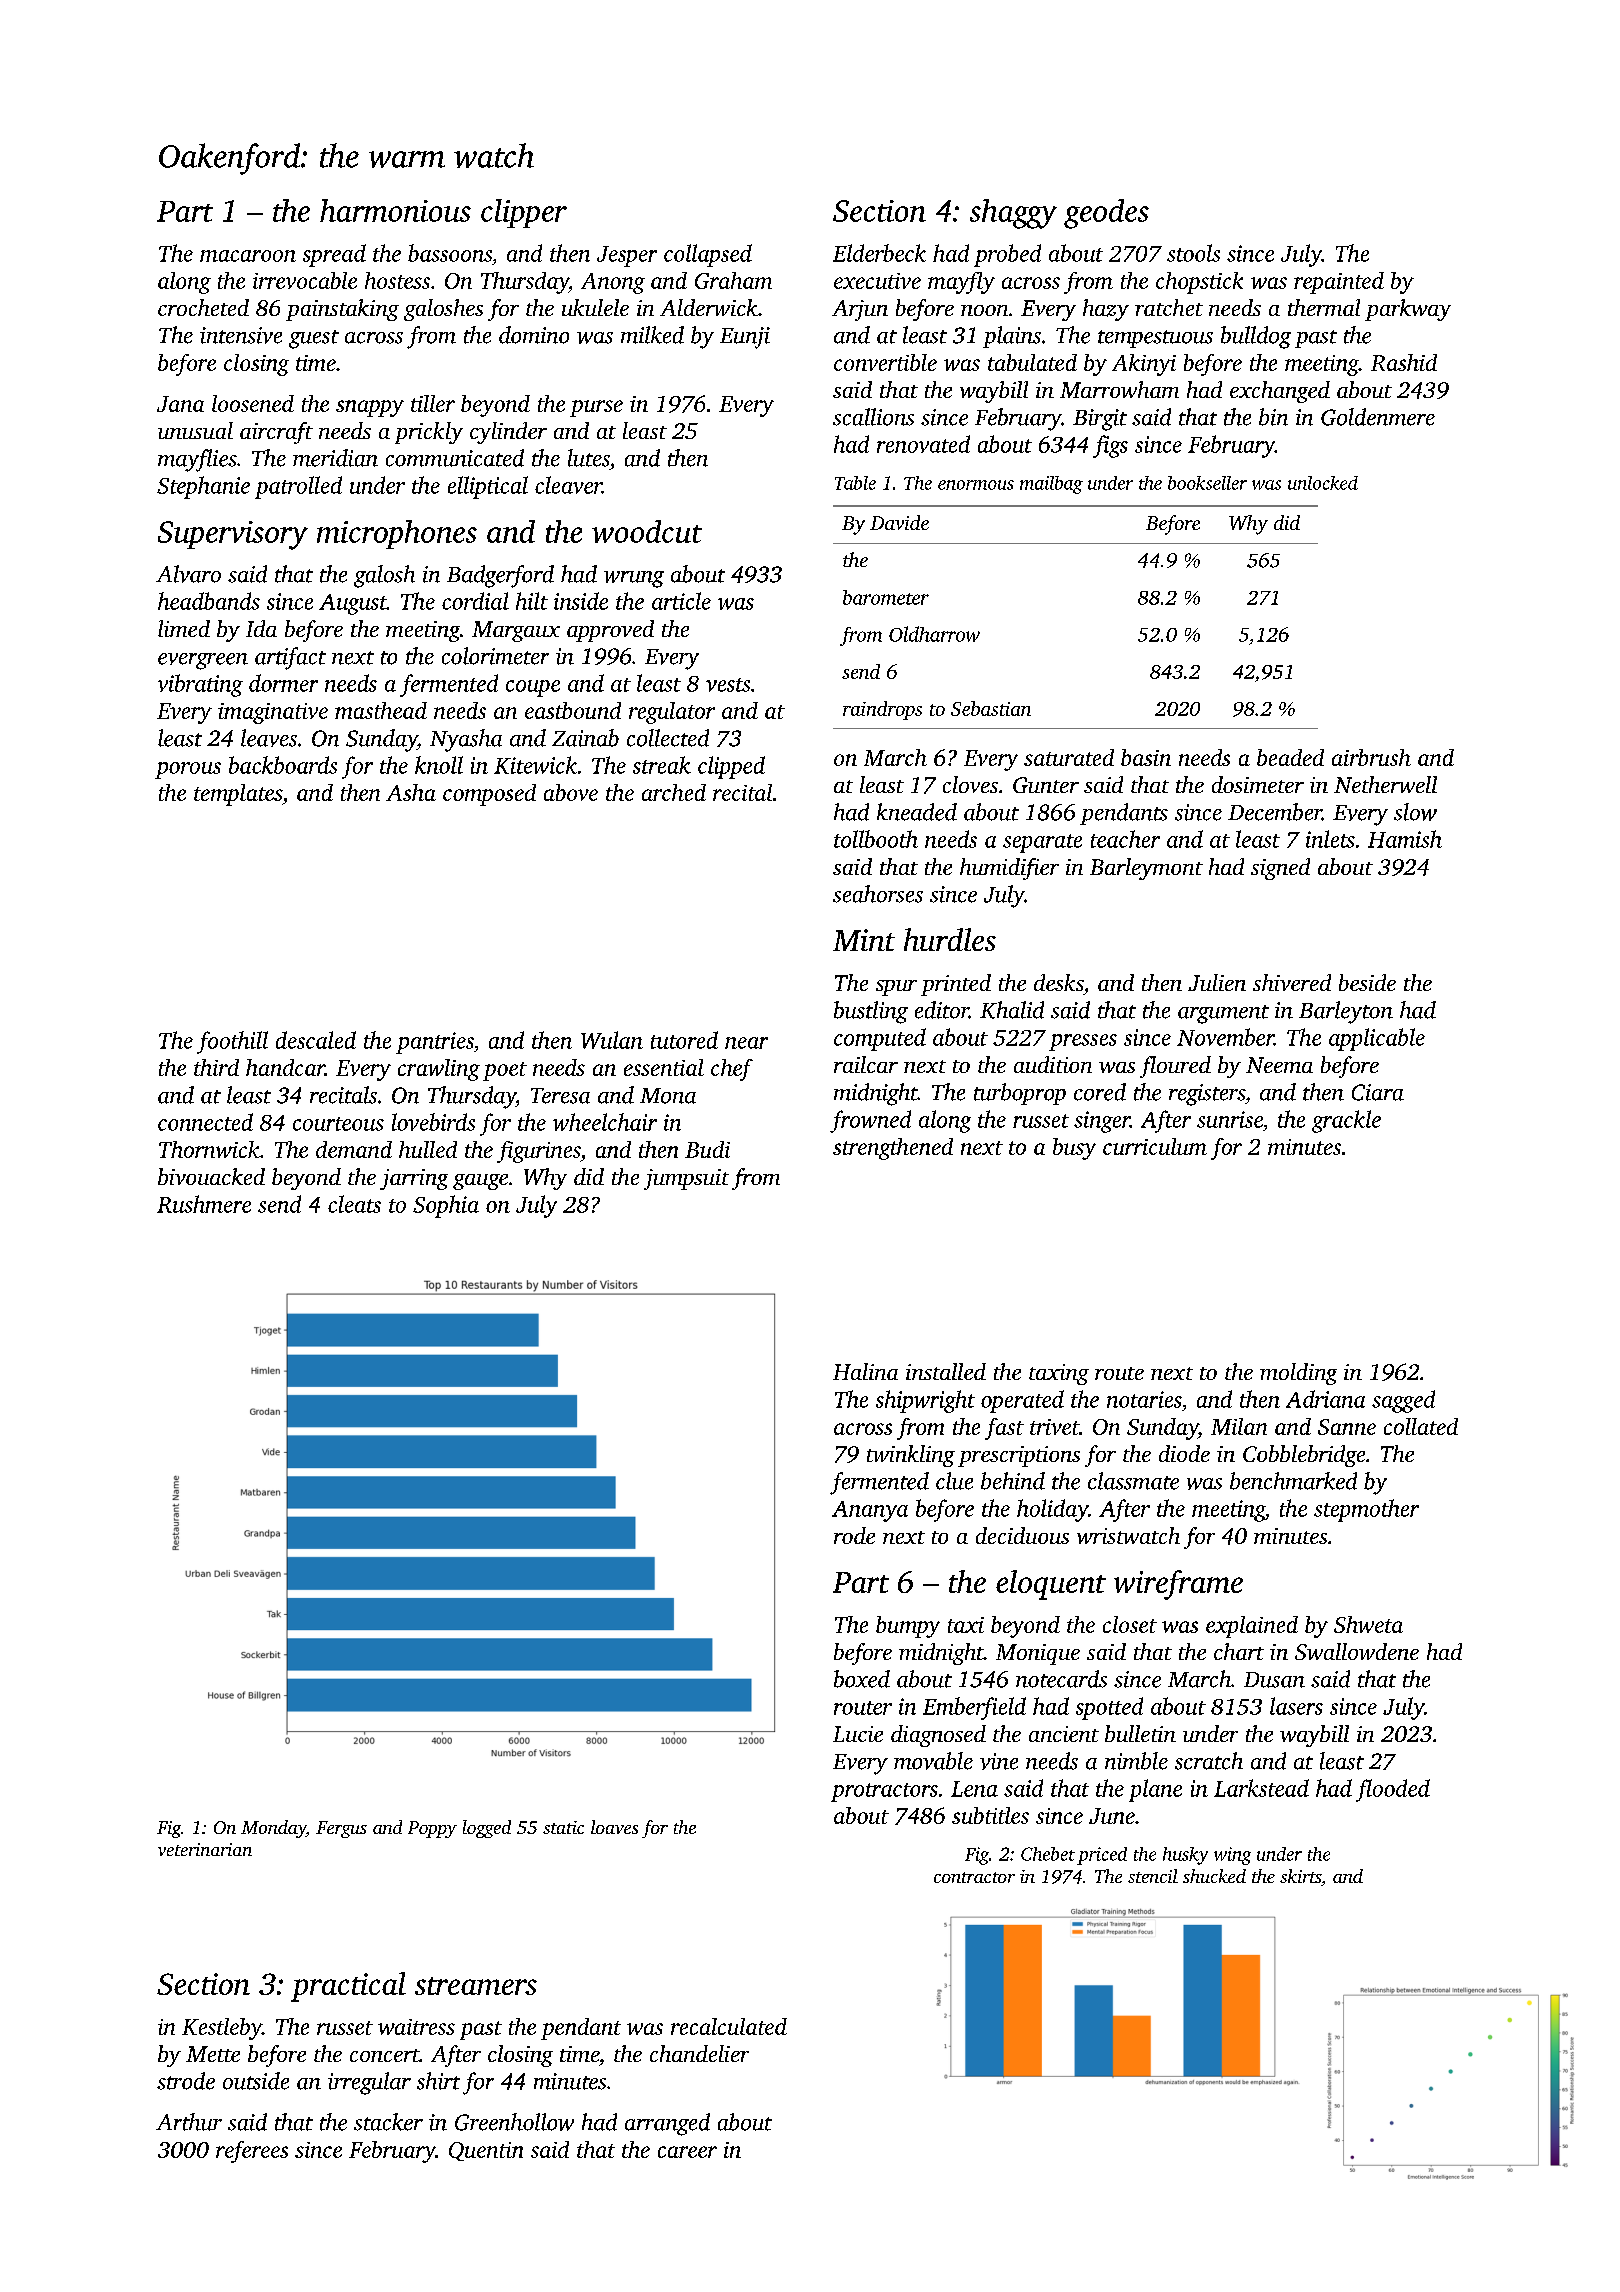 The image size is (1620, 2292). Describe the element at coordinates (1421, 1426) in the image. I see `collated` at that location.
